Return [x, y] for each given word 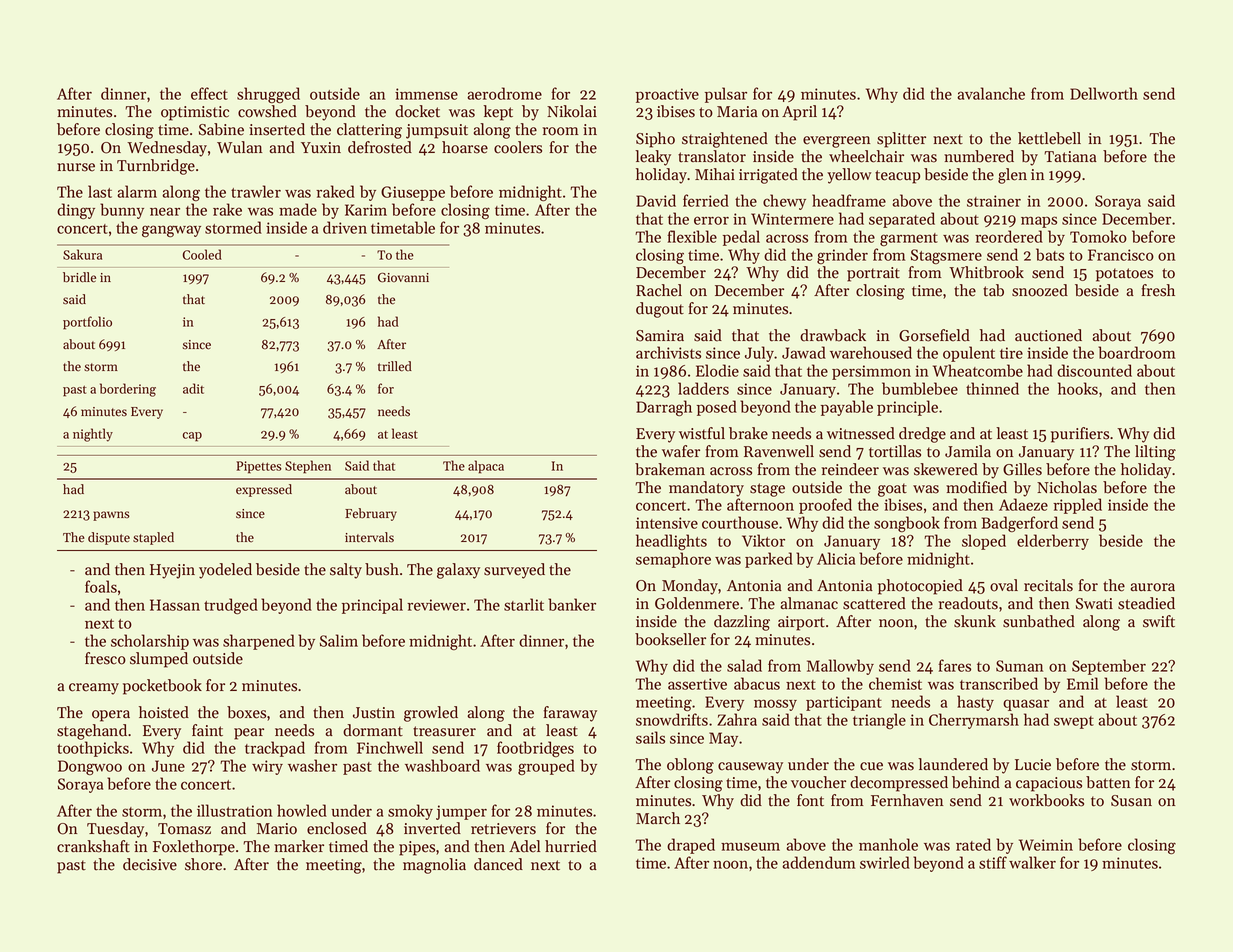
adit [193, 388]
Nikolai [572, 111]
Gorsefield [934, 335]
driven [345, 227]
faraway [570, 714]
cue [871, 766]
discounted [1094, 370]
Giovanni [403, 278]
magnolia [434, 866]
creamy [94, 689]
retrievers [503, 829]
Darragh [664, 408]
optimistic [195, 113]
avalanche [991, 93]
